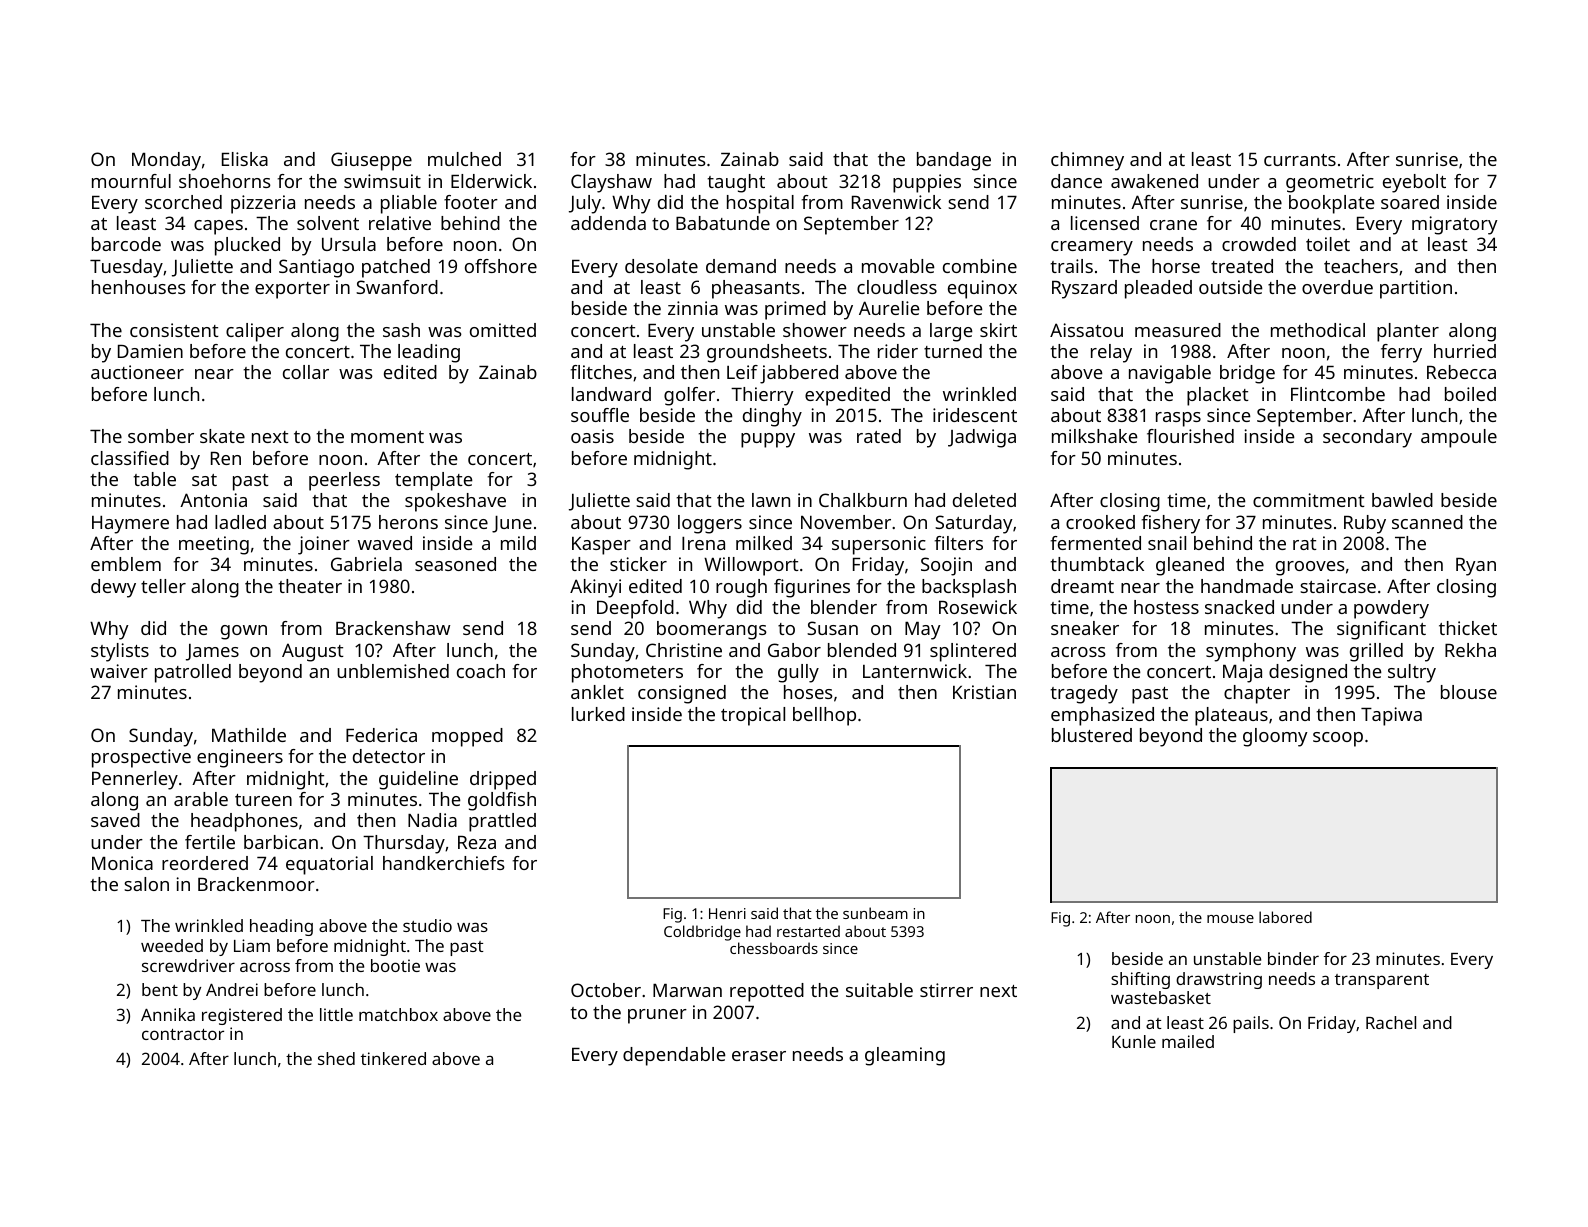 This screenshot has height=1227, width=1588. What do you see at coordinates (503, 330) in the screenshot?
I see `omitted` at bounding box center [503, 330].
